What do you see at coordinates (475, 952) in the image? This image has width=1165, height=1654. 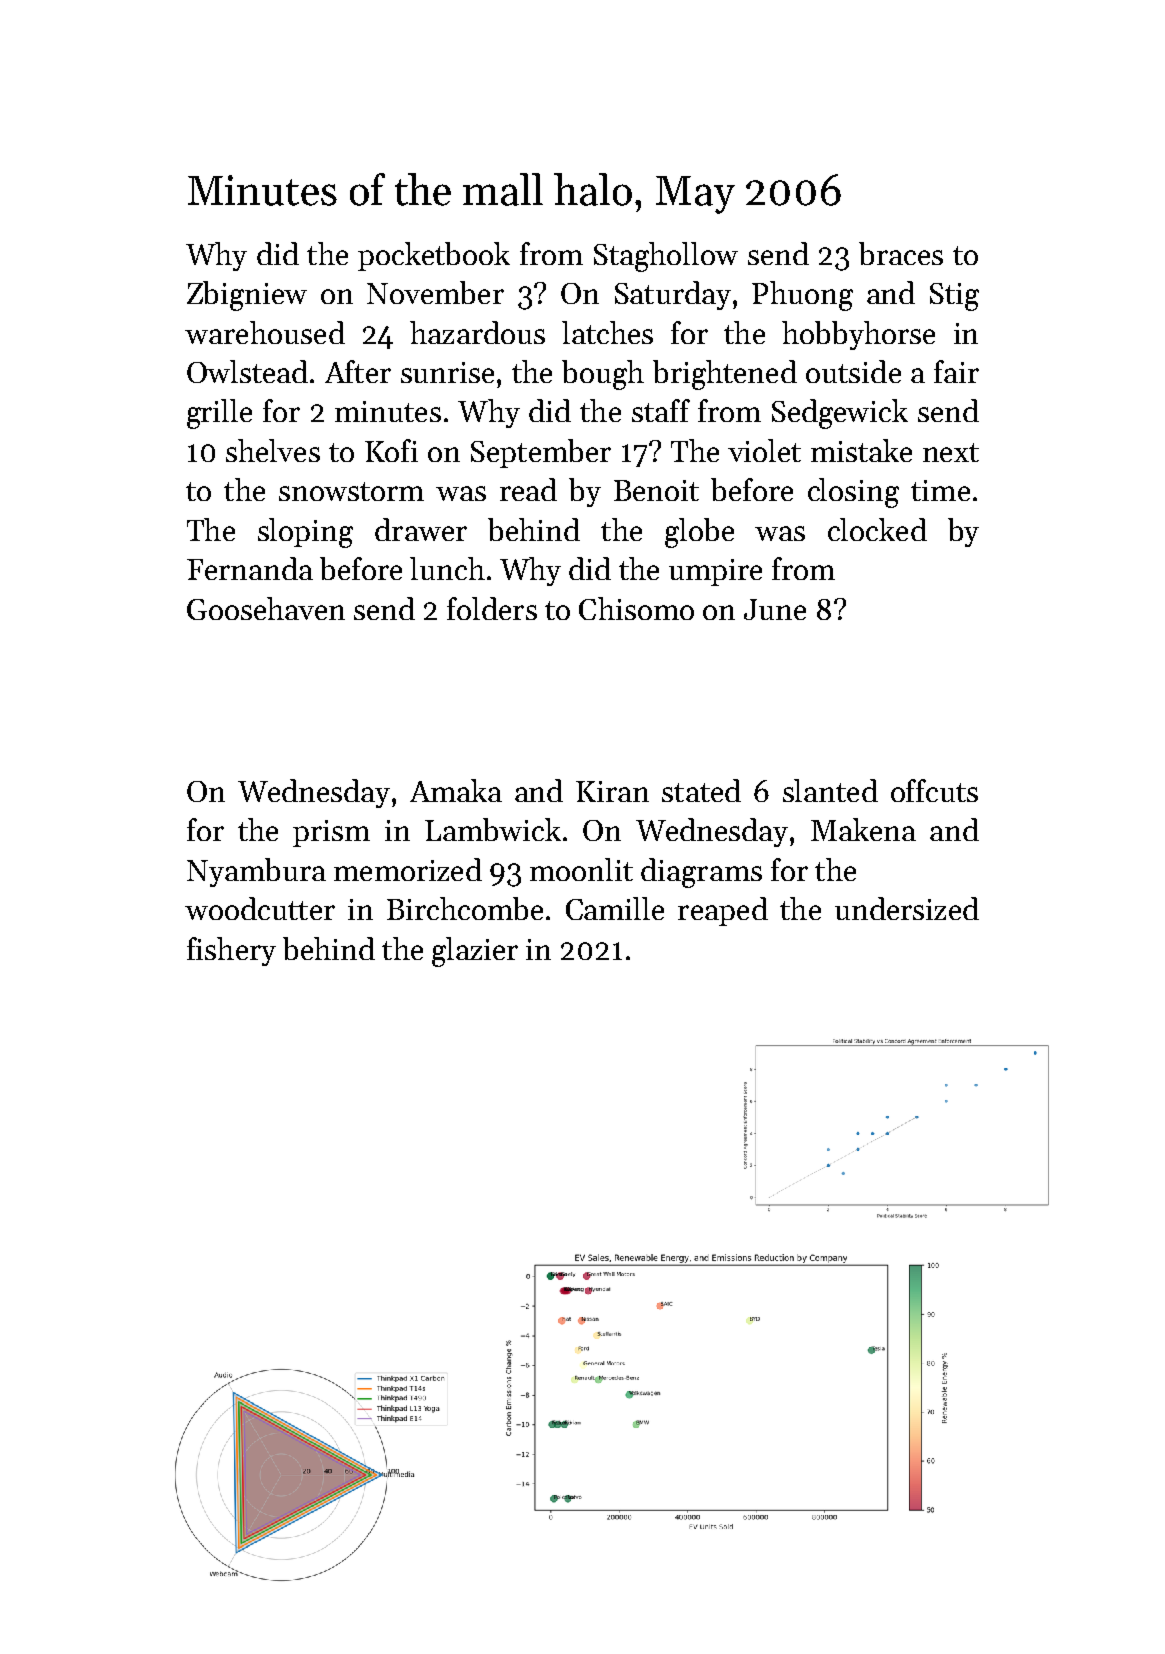 I see `glazier` at bounding box center [475, 952].
